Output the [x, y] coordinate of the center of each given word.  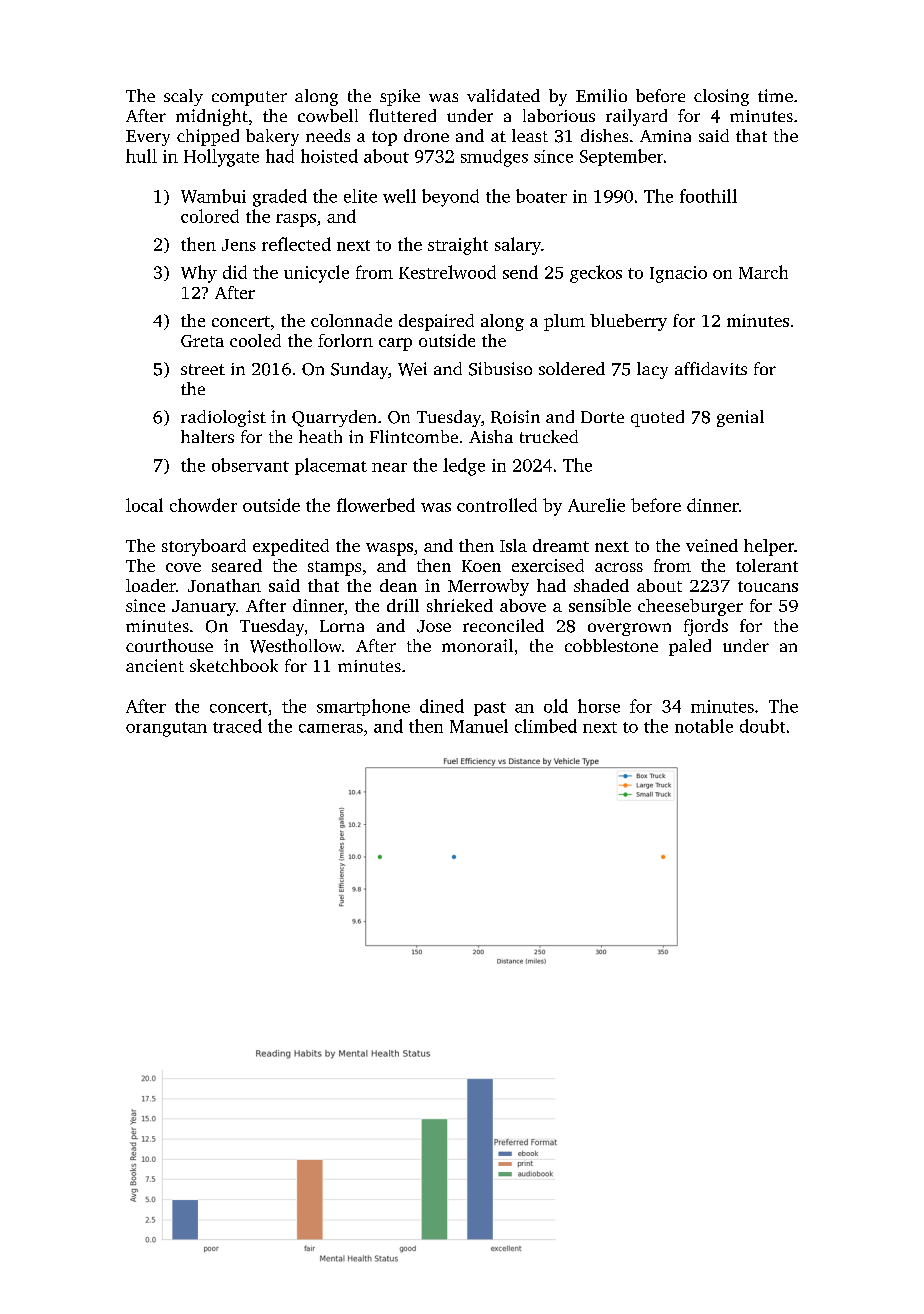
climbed [546, 726]
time [775, 95]
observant [250, 465]
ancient [155, 665]
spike [400, 97]
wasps [389, 549]
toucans [768, 586]
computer [249, 98]
